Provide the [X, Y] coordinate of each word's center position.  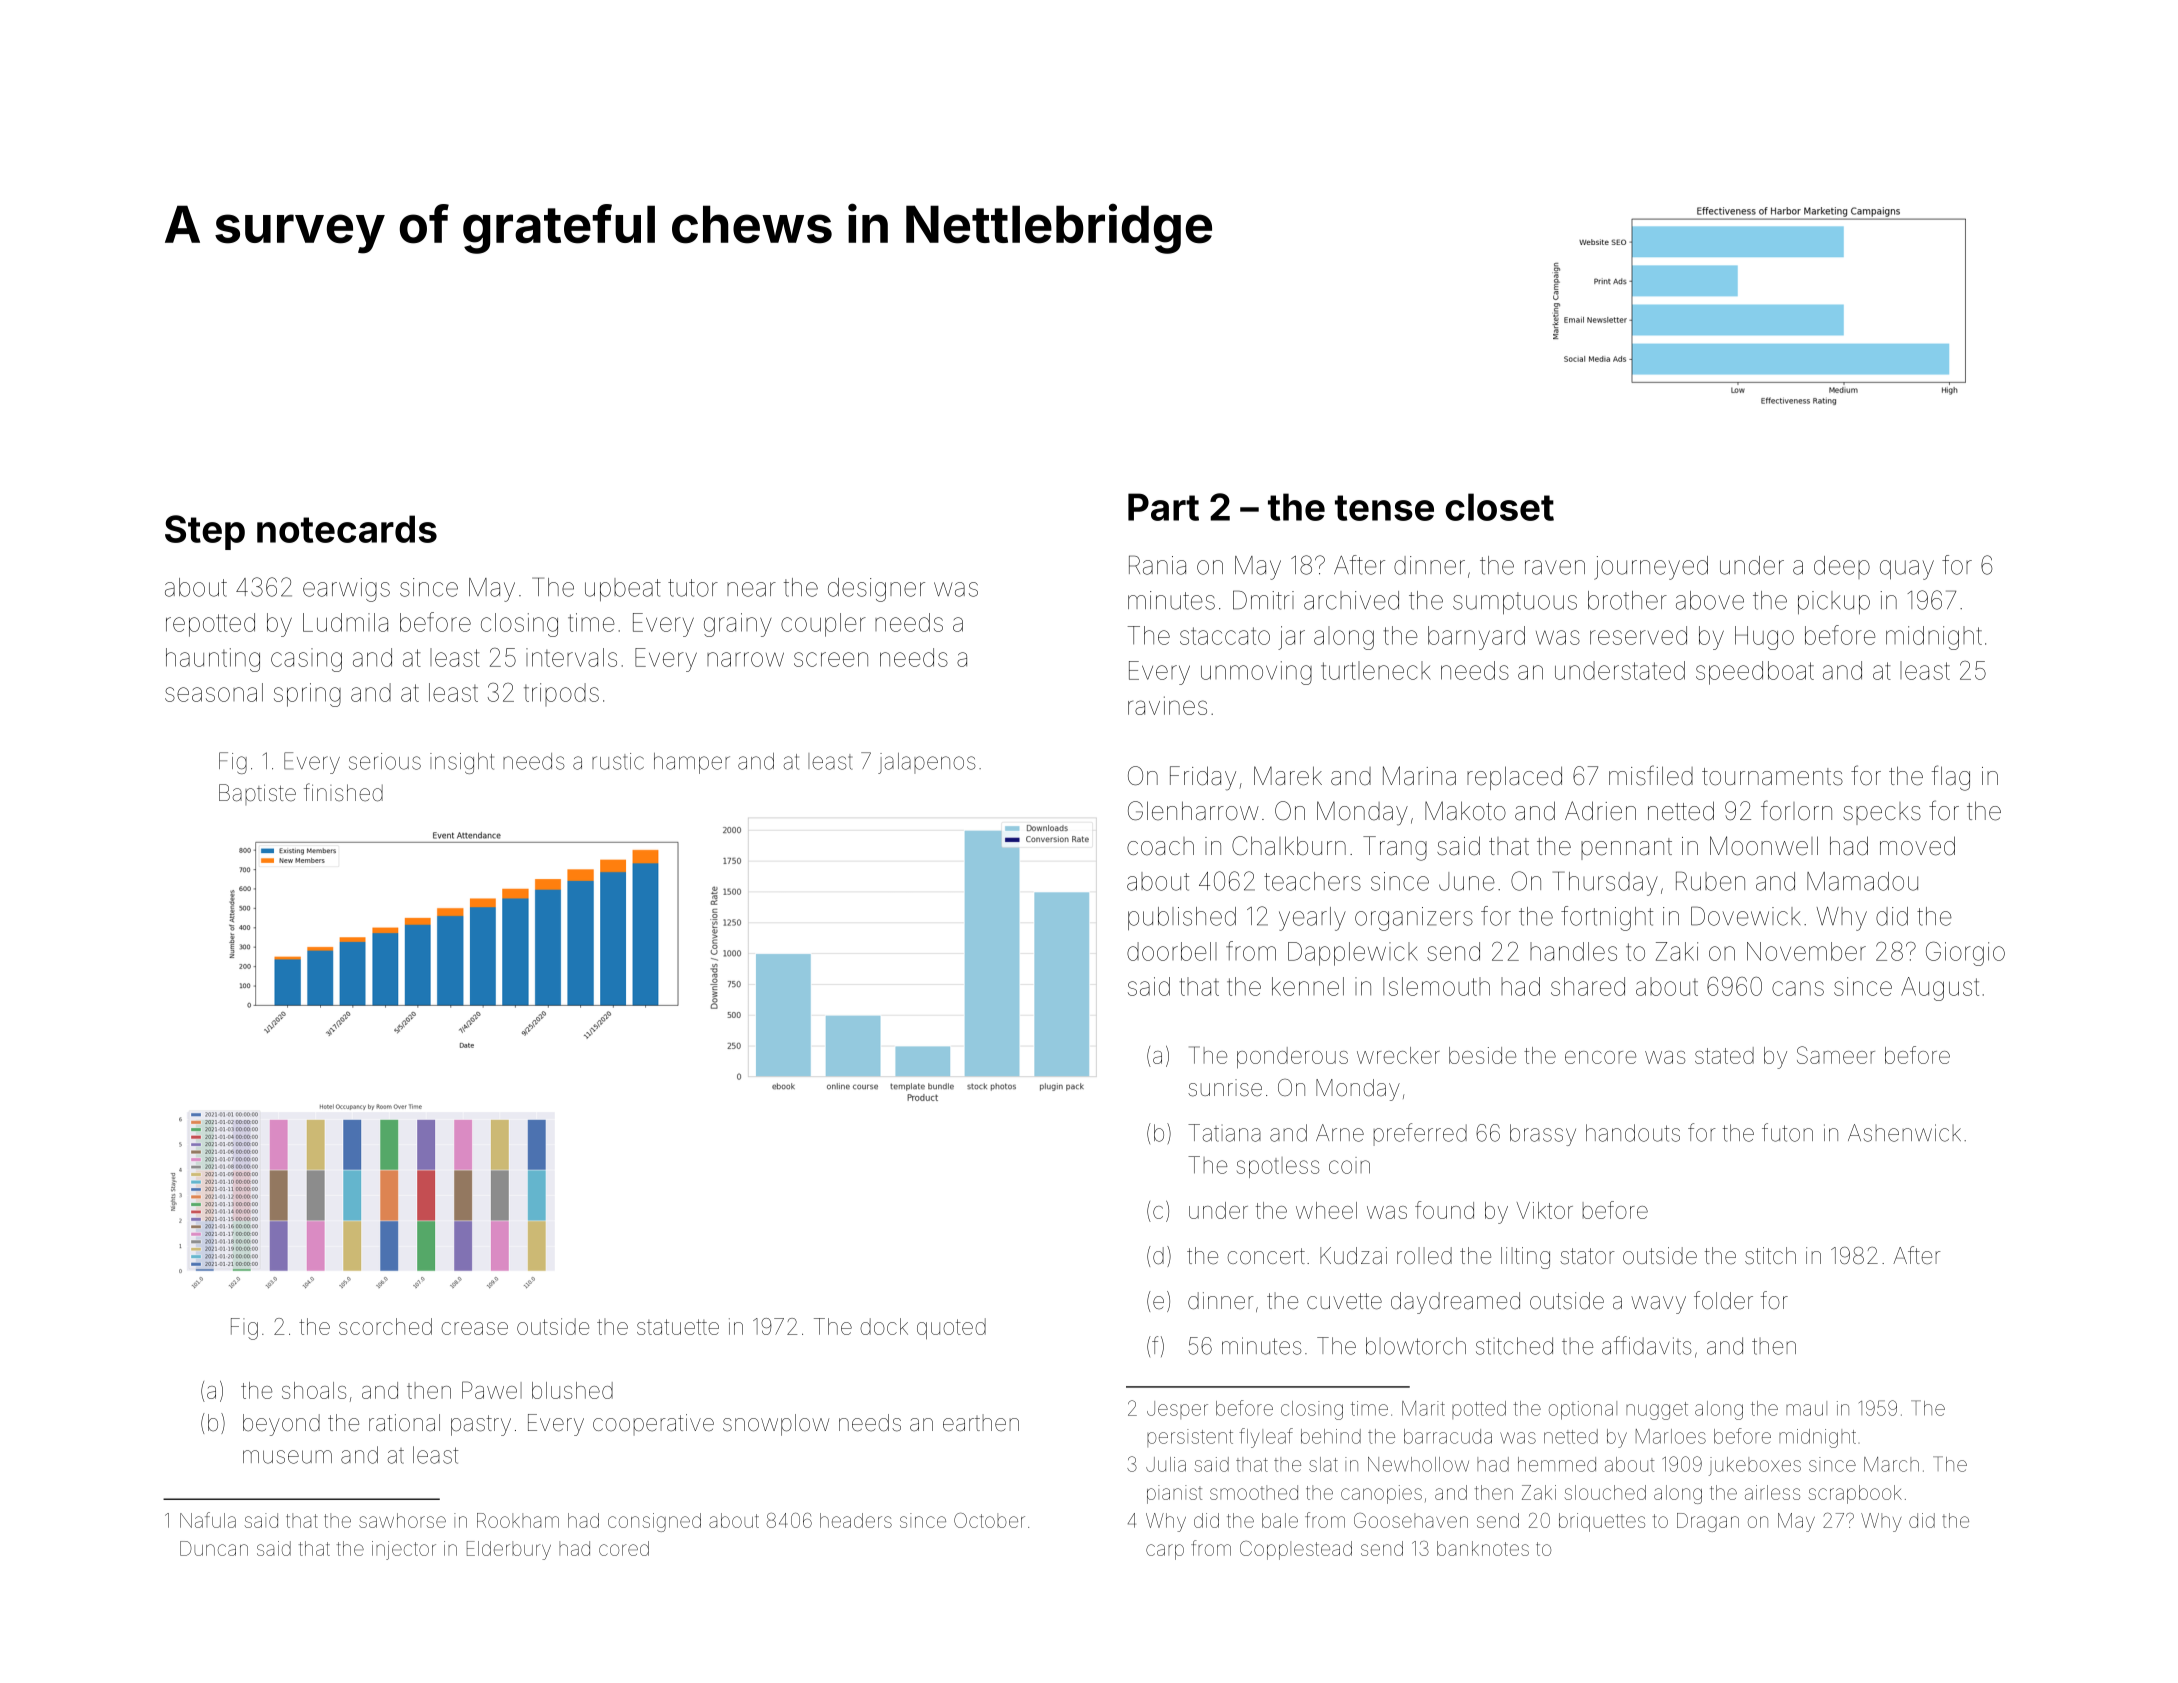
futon [1787, 1132]
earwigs [346, 590]
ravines [1167, 705]
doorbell [1172, 951]
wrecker [1398, 1055]
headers [856, 1520]
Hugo [1764, 638]
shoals [314, 1390]
